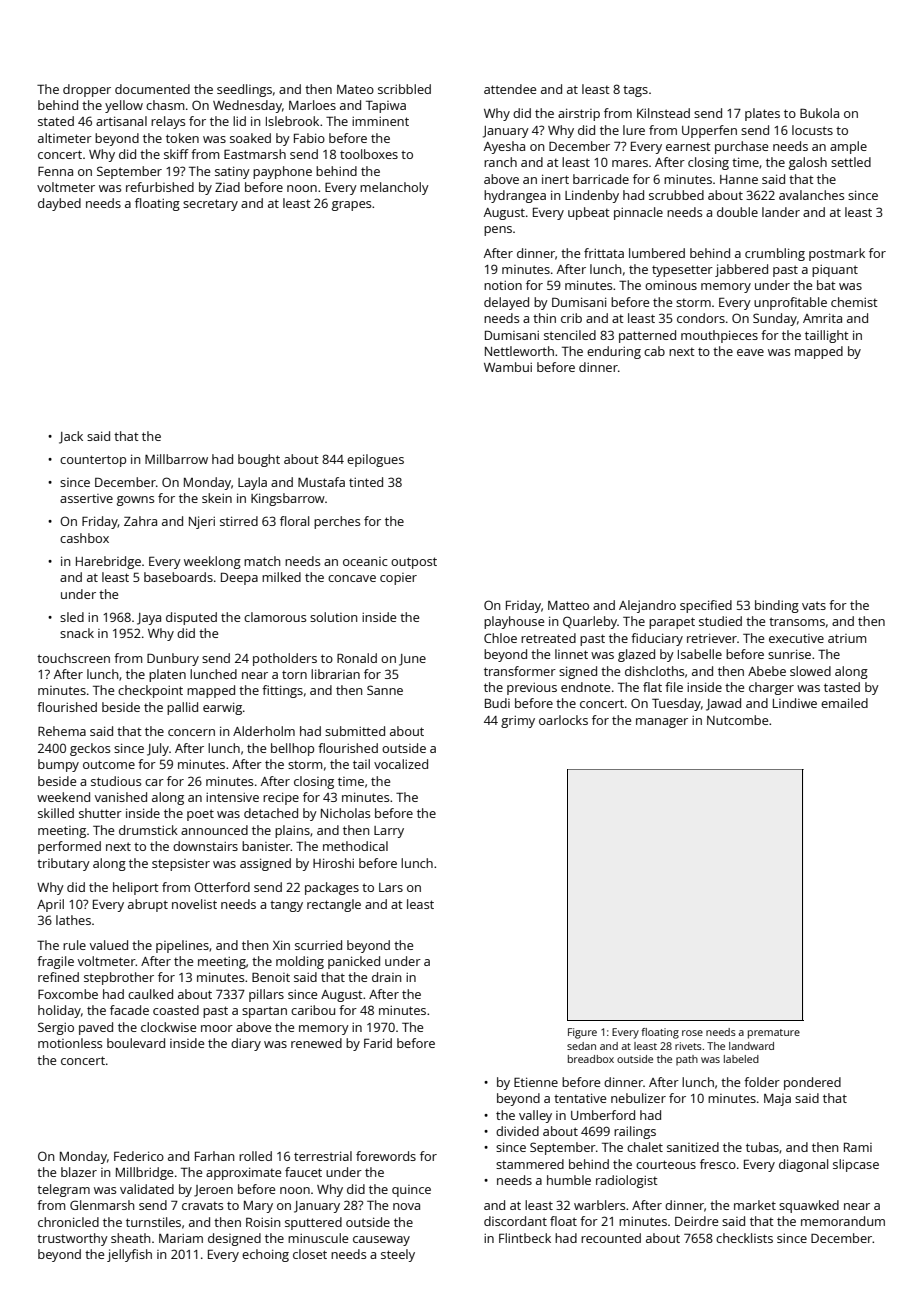 Image resolution: width=924 pixels, height=1308 pixels. Describe the element at coordinates (500, 638) in the screenshot. I see `Chloe` at that location.
